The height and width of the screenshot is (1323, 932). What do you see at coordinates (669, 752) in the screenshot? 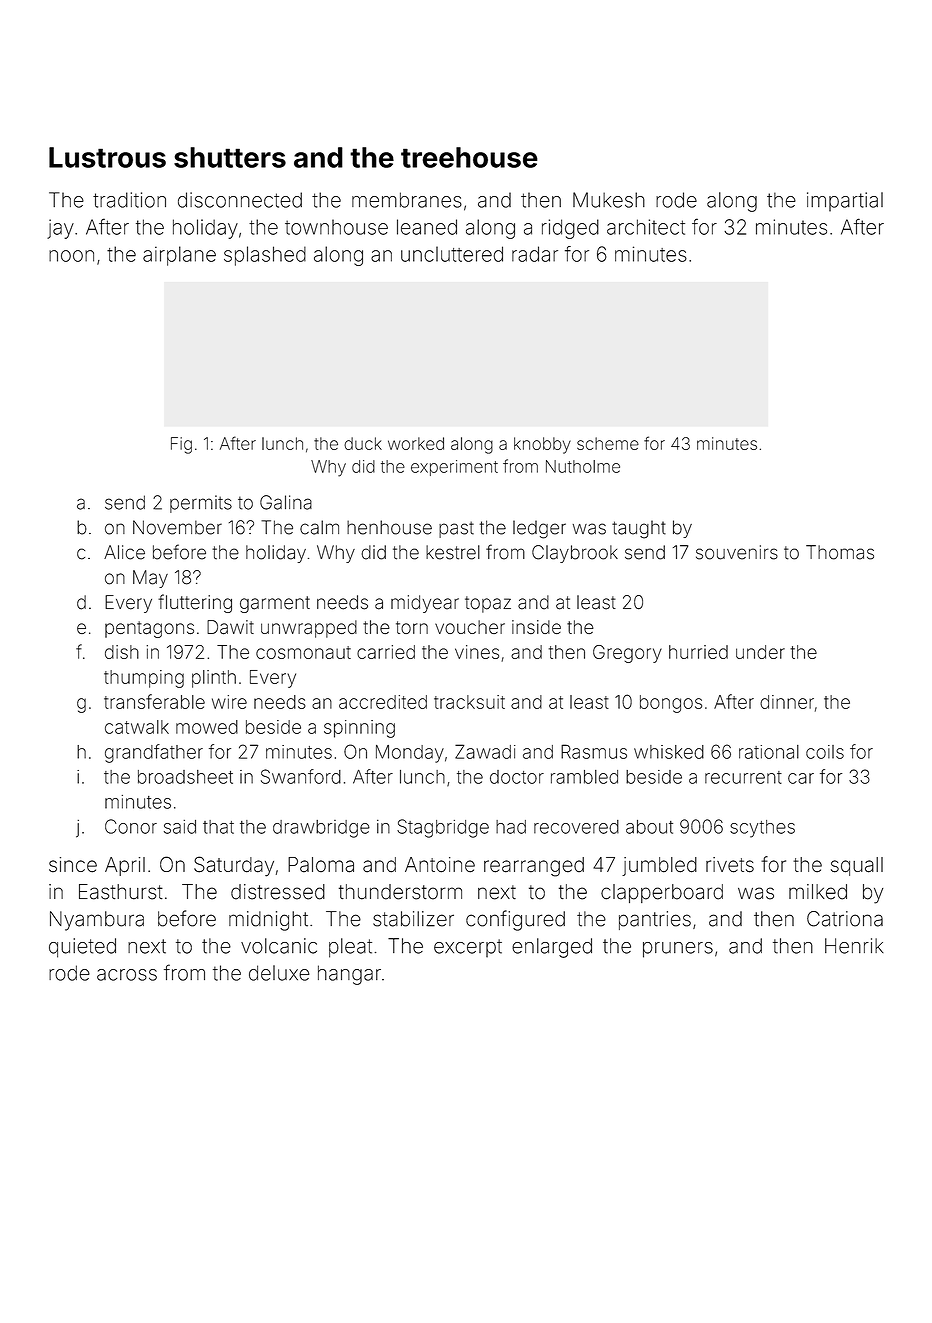
I see `whisked` at bounding box center [669, 752].
